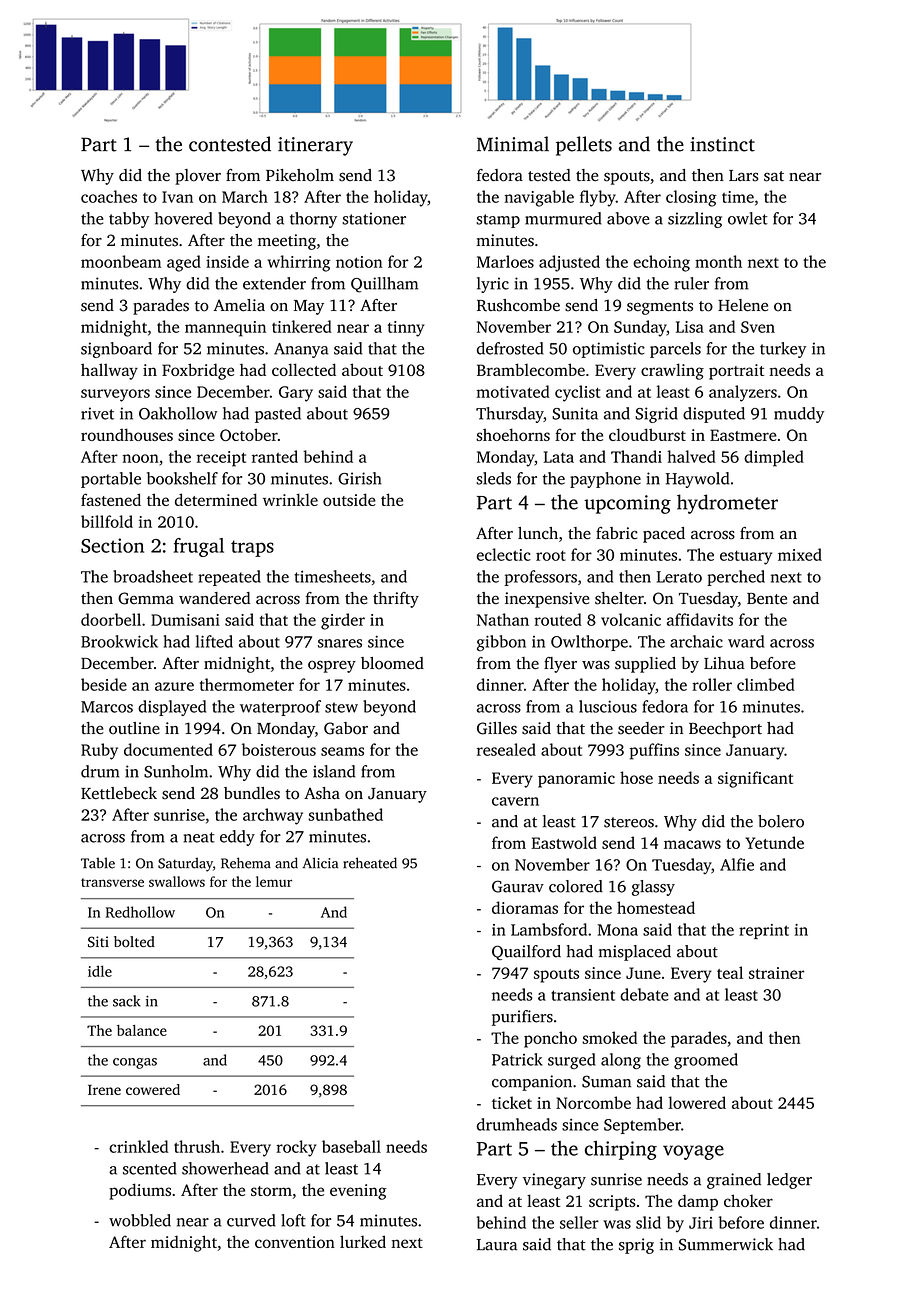 The height and width of the screenshot is (1316, 908). Describe the element at coordinates (497, 1245) in the screenshot. I see `Laura` at that location.
